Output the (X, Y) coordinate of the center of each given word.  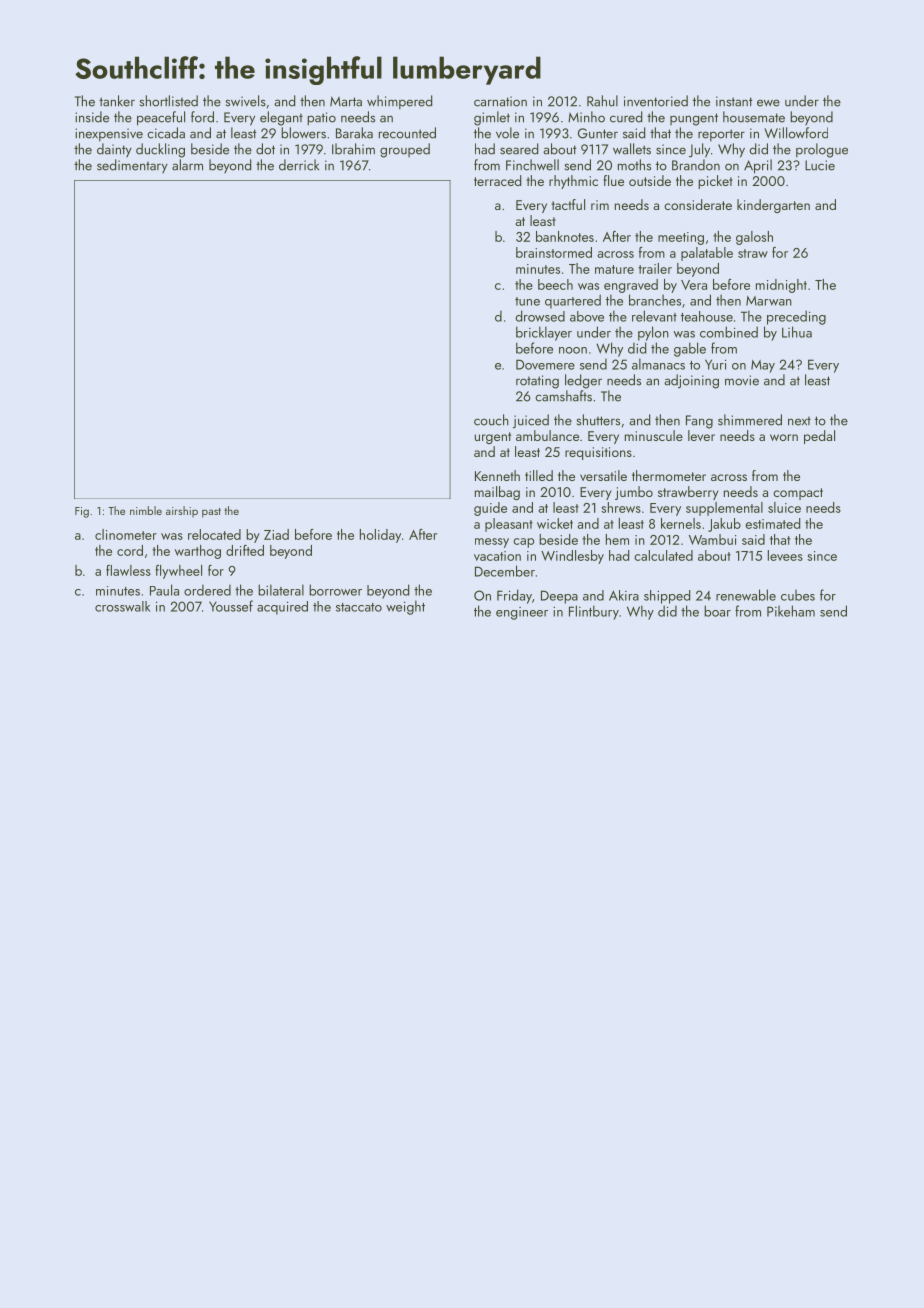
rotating (537, 382)
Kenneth (497, 475)
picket (715, 182)
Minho (586, 117)
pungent (694, 119)
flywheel (178, 572)
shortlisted (169, 101)
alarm (187, 165)
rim (600, 205)
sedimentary (132, 166)
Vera (694, 285)
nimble (146, 510)
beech (555, 284)
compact (798, 494)
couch (491, 420)
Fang (699, 422)
